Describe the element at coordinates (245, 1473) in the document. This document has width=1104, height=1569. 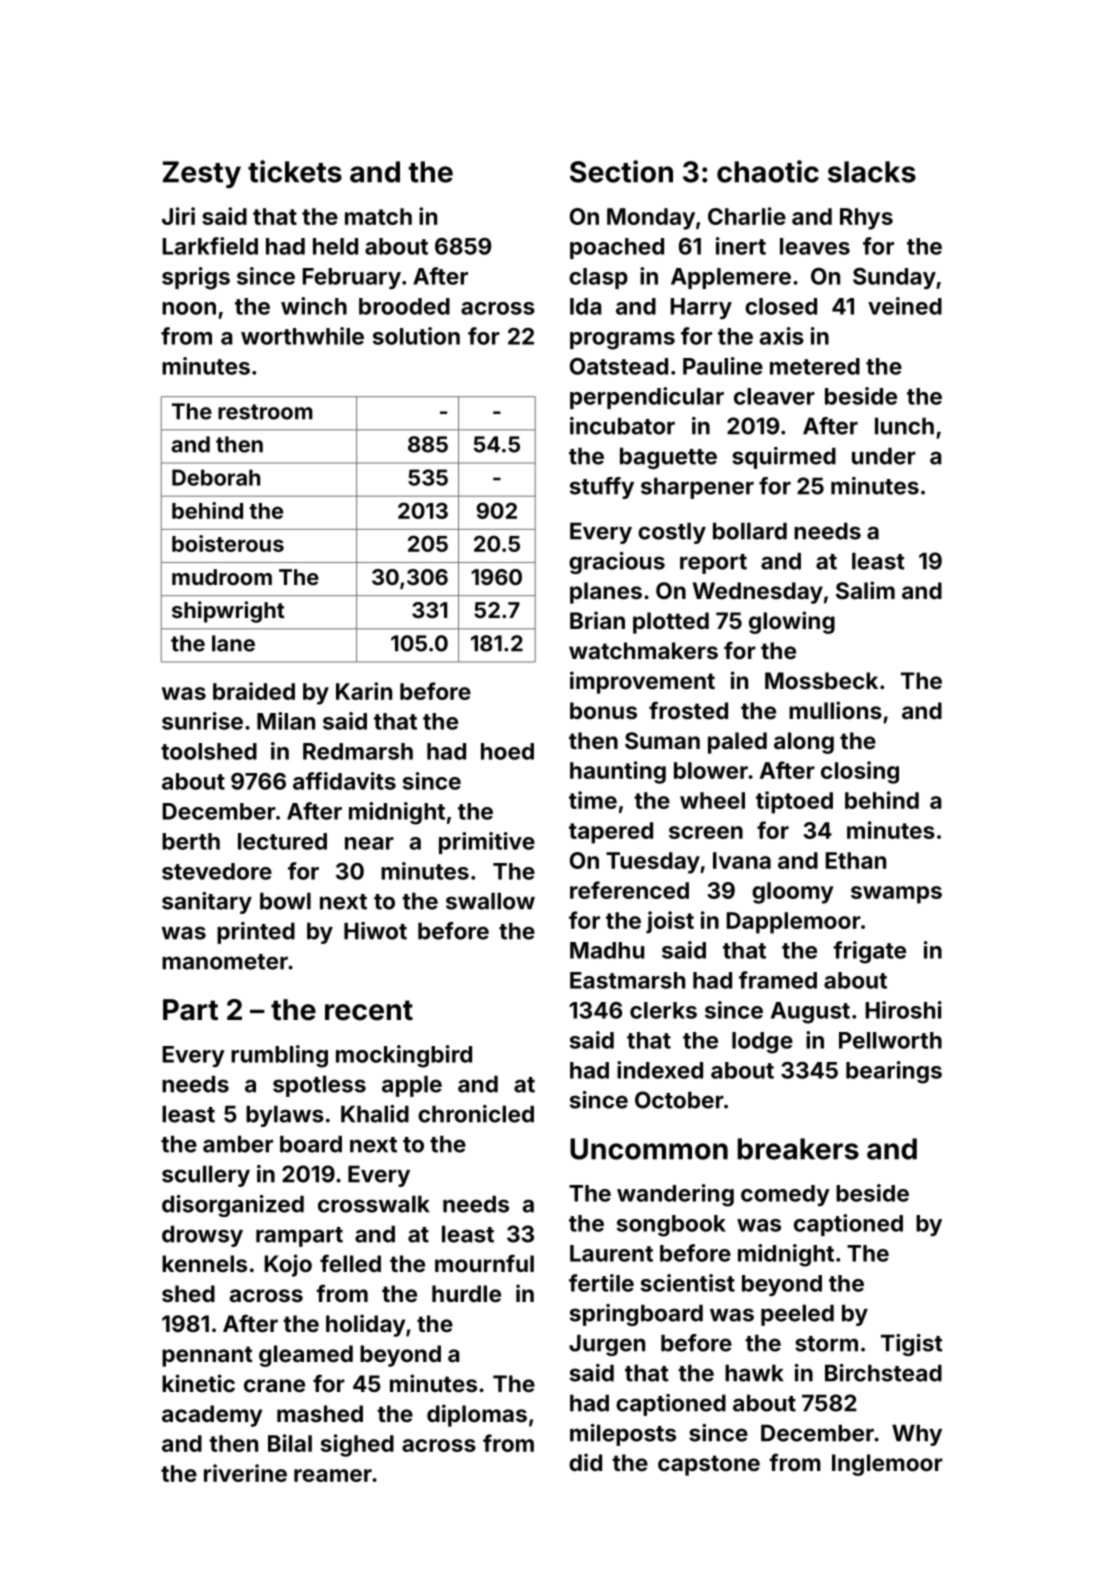
I see `riverine` at that location.
